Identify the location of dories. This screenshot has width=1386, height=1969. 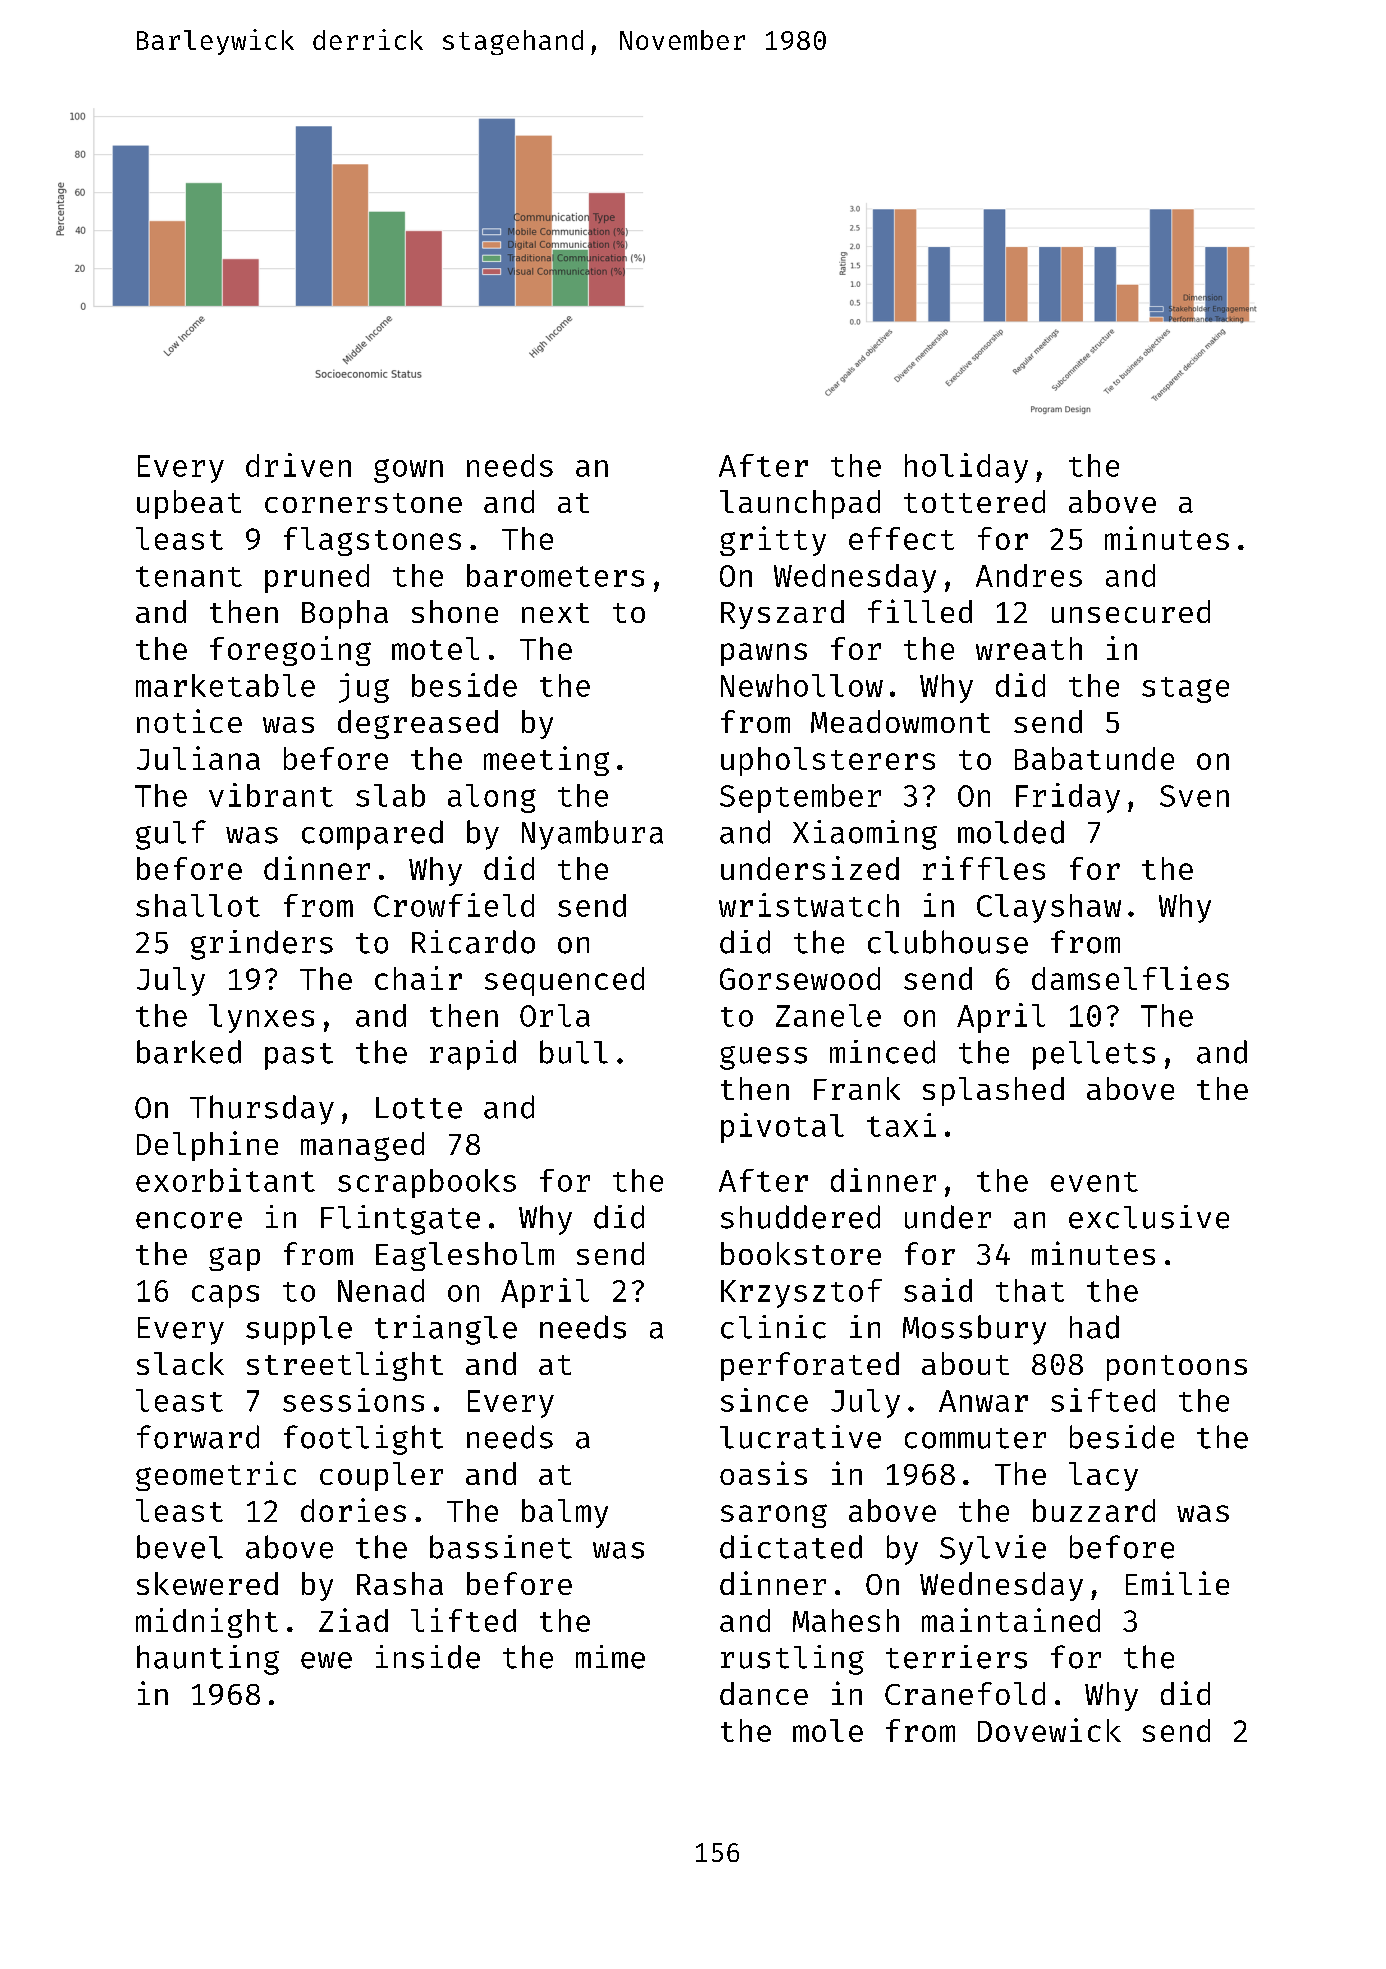
(353, 1510).
